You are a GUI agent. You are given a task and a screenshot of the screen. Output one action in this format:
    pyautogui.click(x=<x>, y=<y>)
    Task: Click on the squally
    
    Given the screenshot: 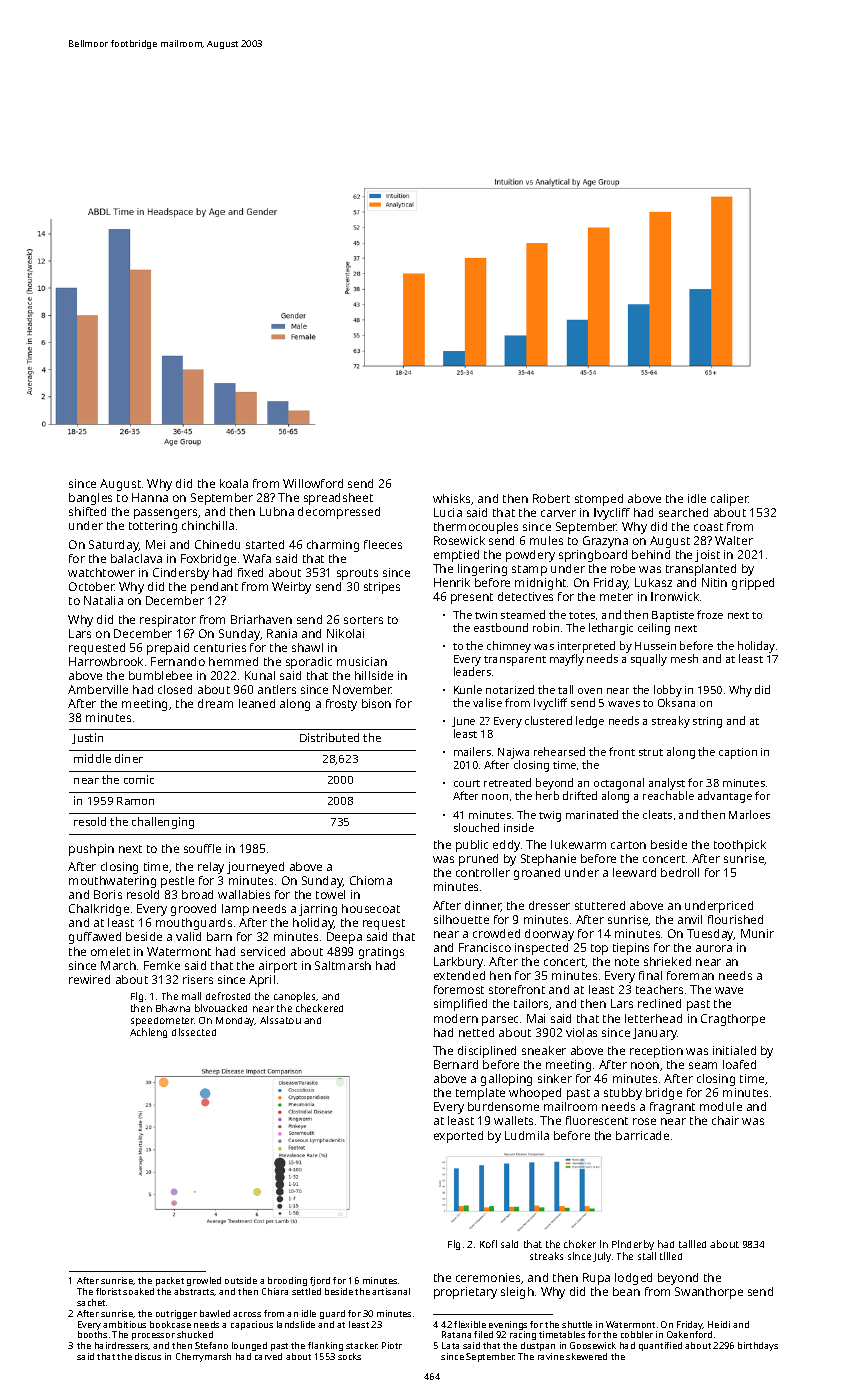 What is the action you would take?
    pyautogui.click(x=649, y=660)
